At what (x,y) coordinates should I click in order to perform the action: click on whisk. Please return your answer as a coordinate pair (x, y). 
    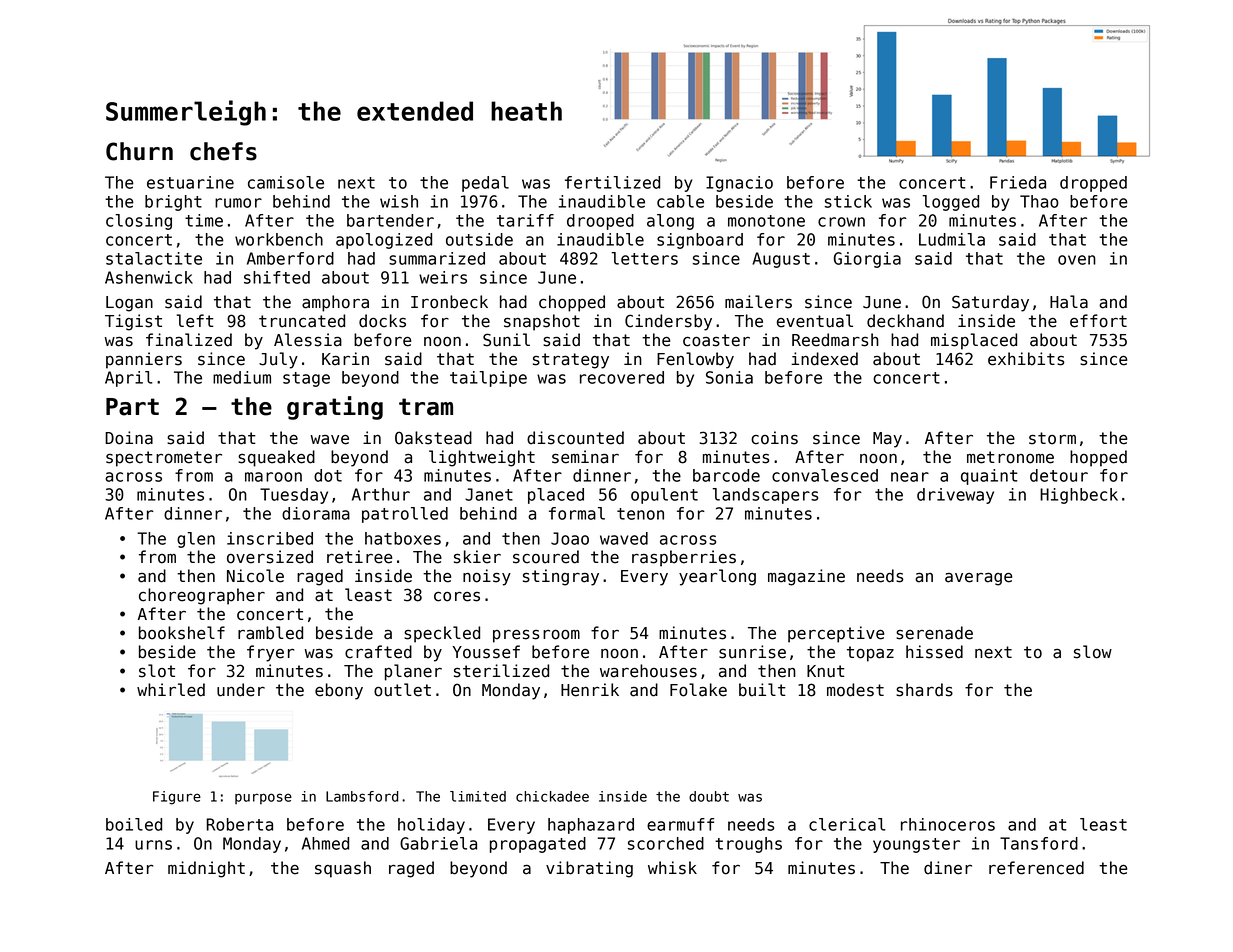
    Looking at the image, I should click on (672, 868).
